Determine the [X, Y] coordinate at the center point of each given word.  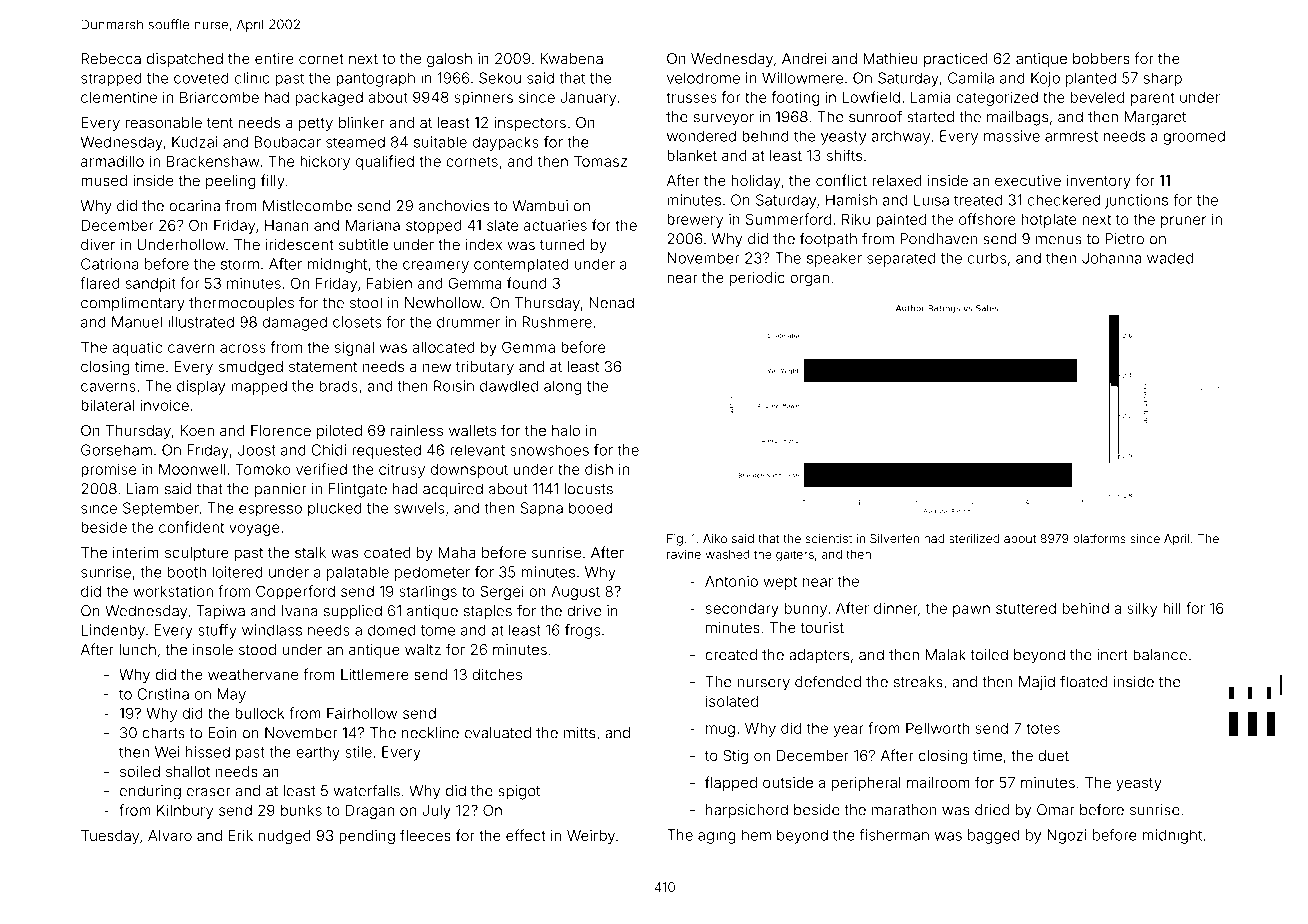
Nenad [611, 303]
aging [717, 836]
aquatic [137, 348]
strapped [111, 79]
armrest [1071, 136]
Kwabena [571, 58]
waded [1170, 258]
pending [367, 837]
